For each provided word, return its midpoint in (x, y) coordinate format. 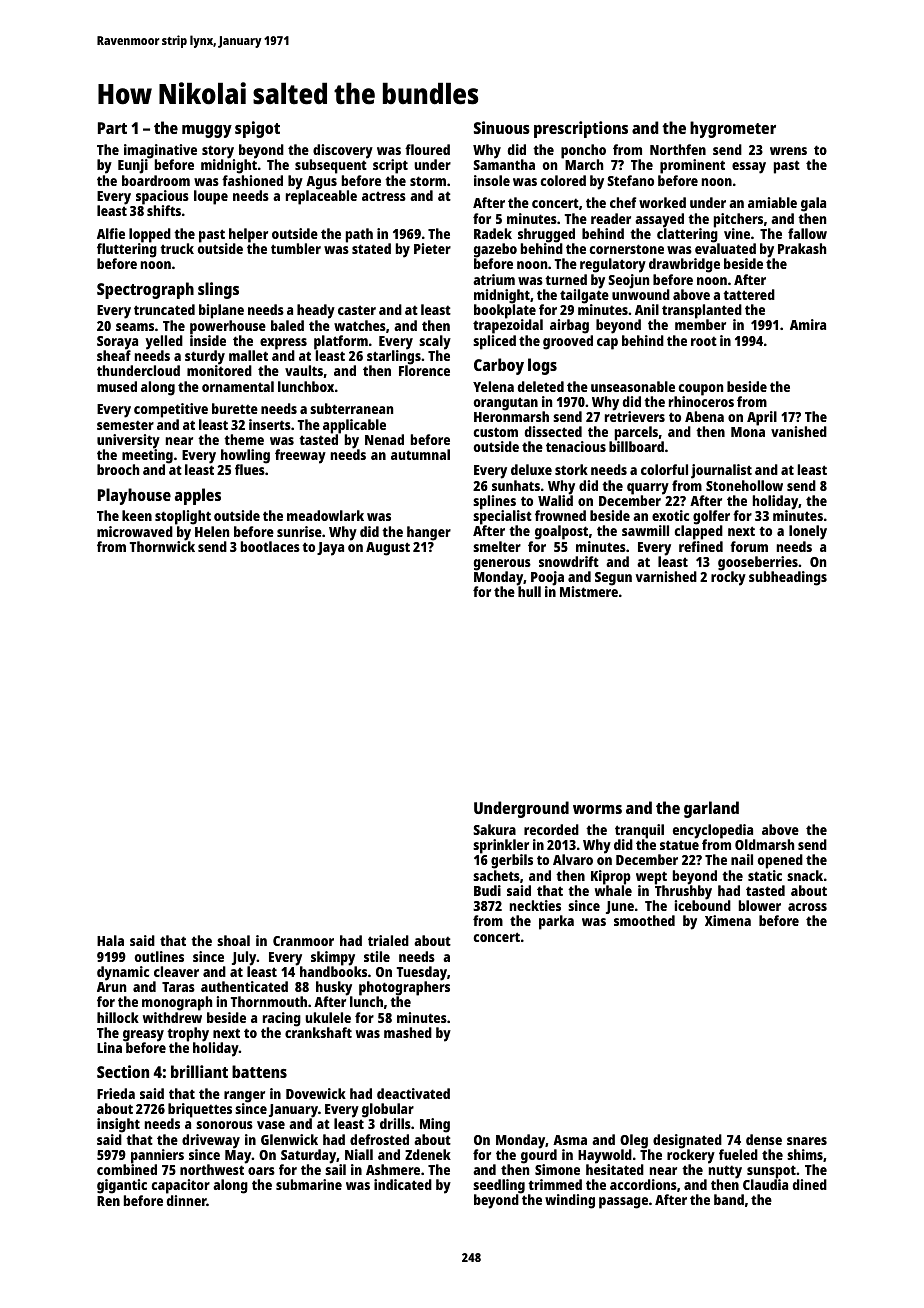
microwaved (135, 531)
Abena (704, 416)
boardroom (156, 180)
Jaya (330, 549)
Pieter (432, 248)
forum (749, 546)
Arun (111, 987)
